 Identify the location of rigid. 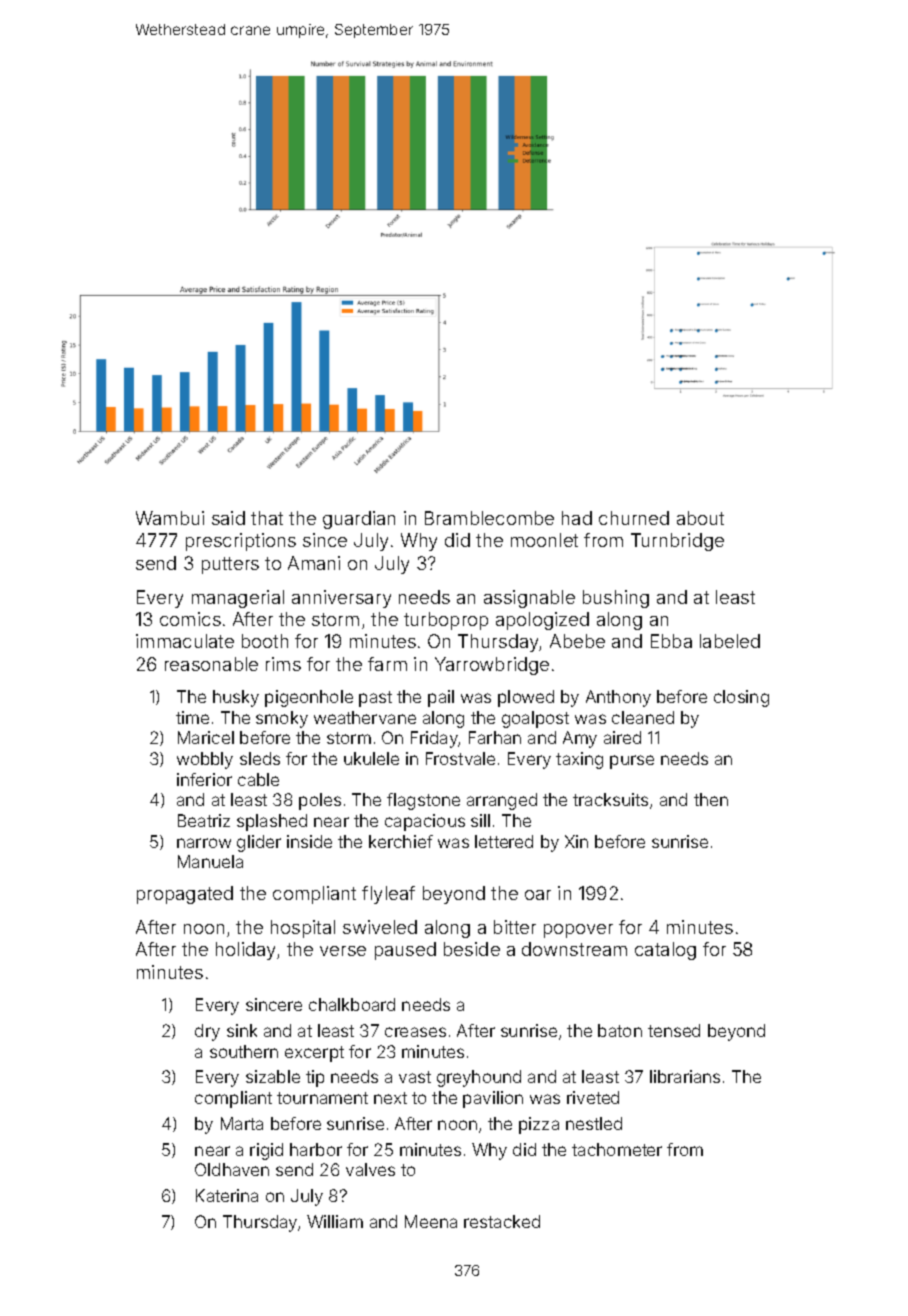
(266, 1151).
